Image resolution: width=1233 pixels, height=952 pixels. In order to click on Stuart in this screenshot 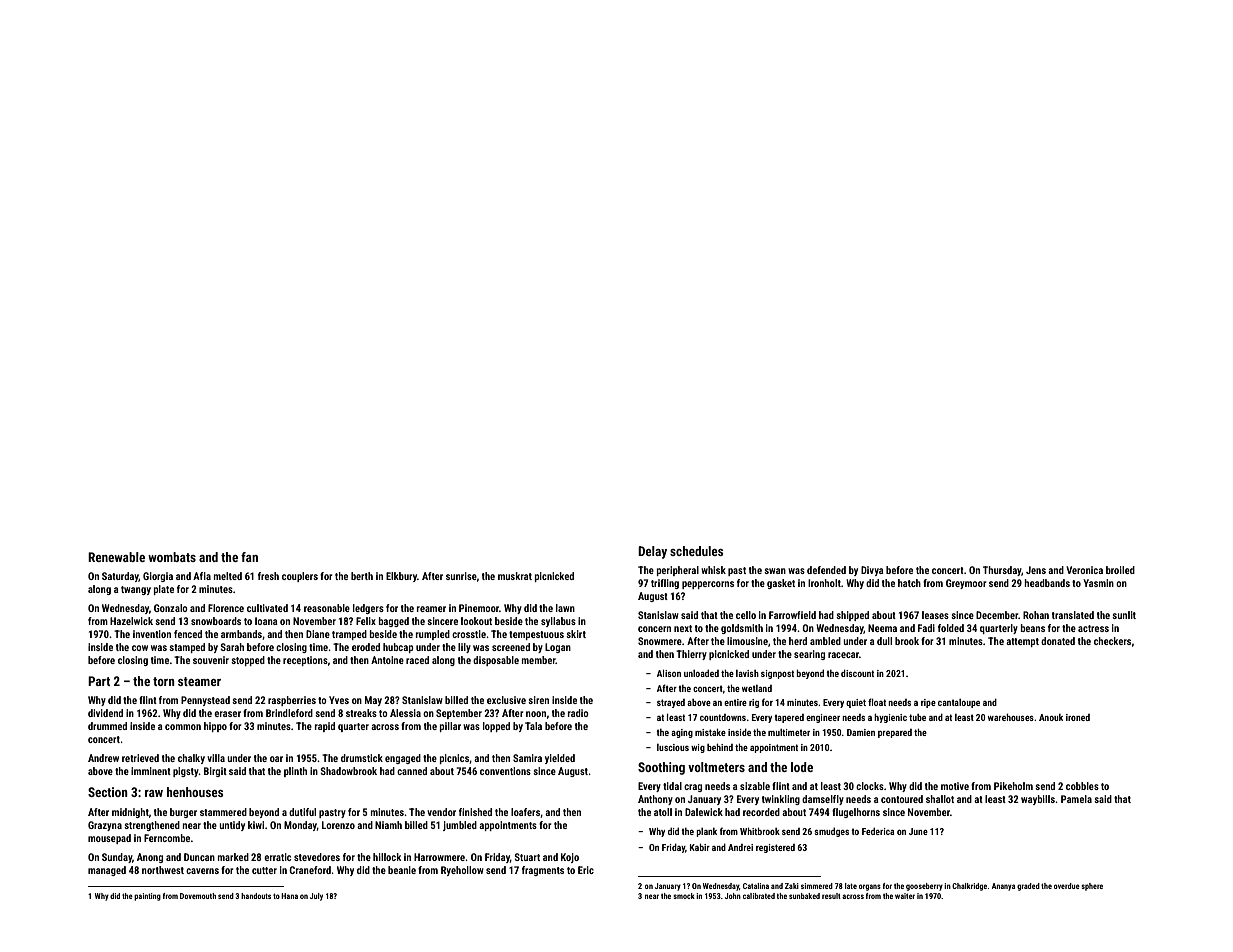, I will do `click(527, 857)`.
